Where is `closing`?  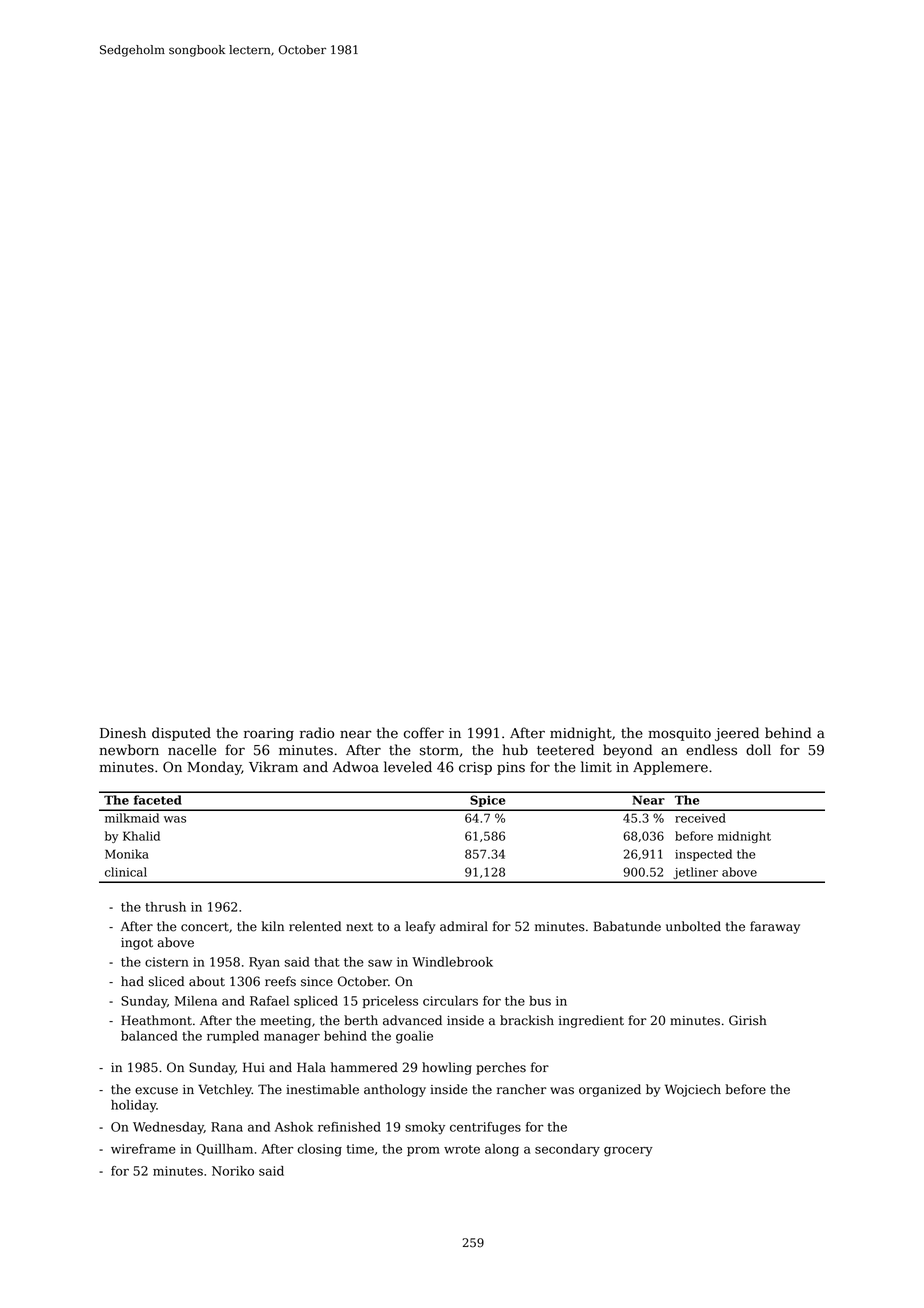
closing is located at coordinates (319, 1150).
